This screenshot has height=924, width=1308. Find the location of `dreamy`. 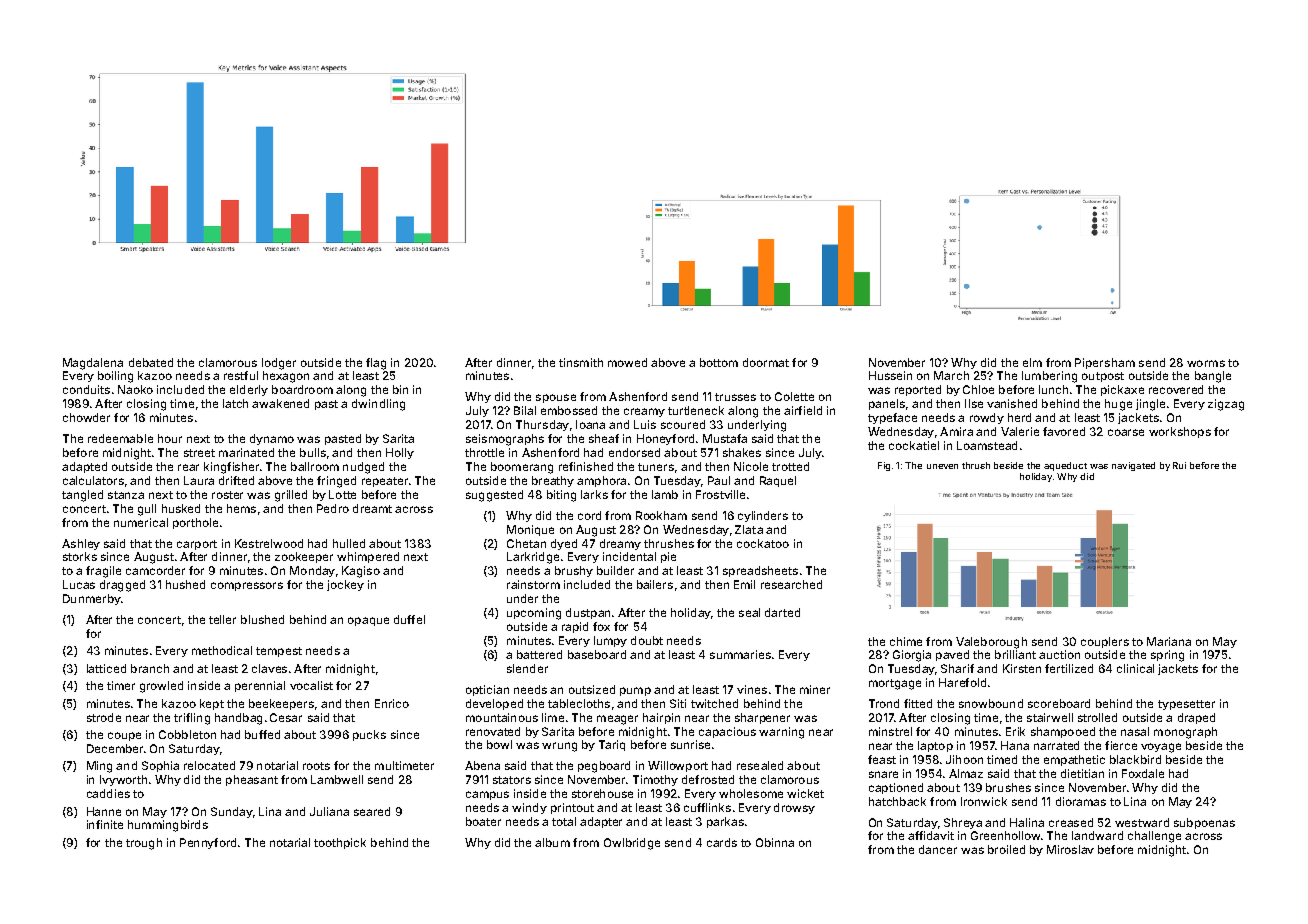

dreamy is located at coordinates (620, 544).
